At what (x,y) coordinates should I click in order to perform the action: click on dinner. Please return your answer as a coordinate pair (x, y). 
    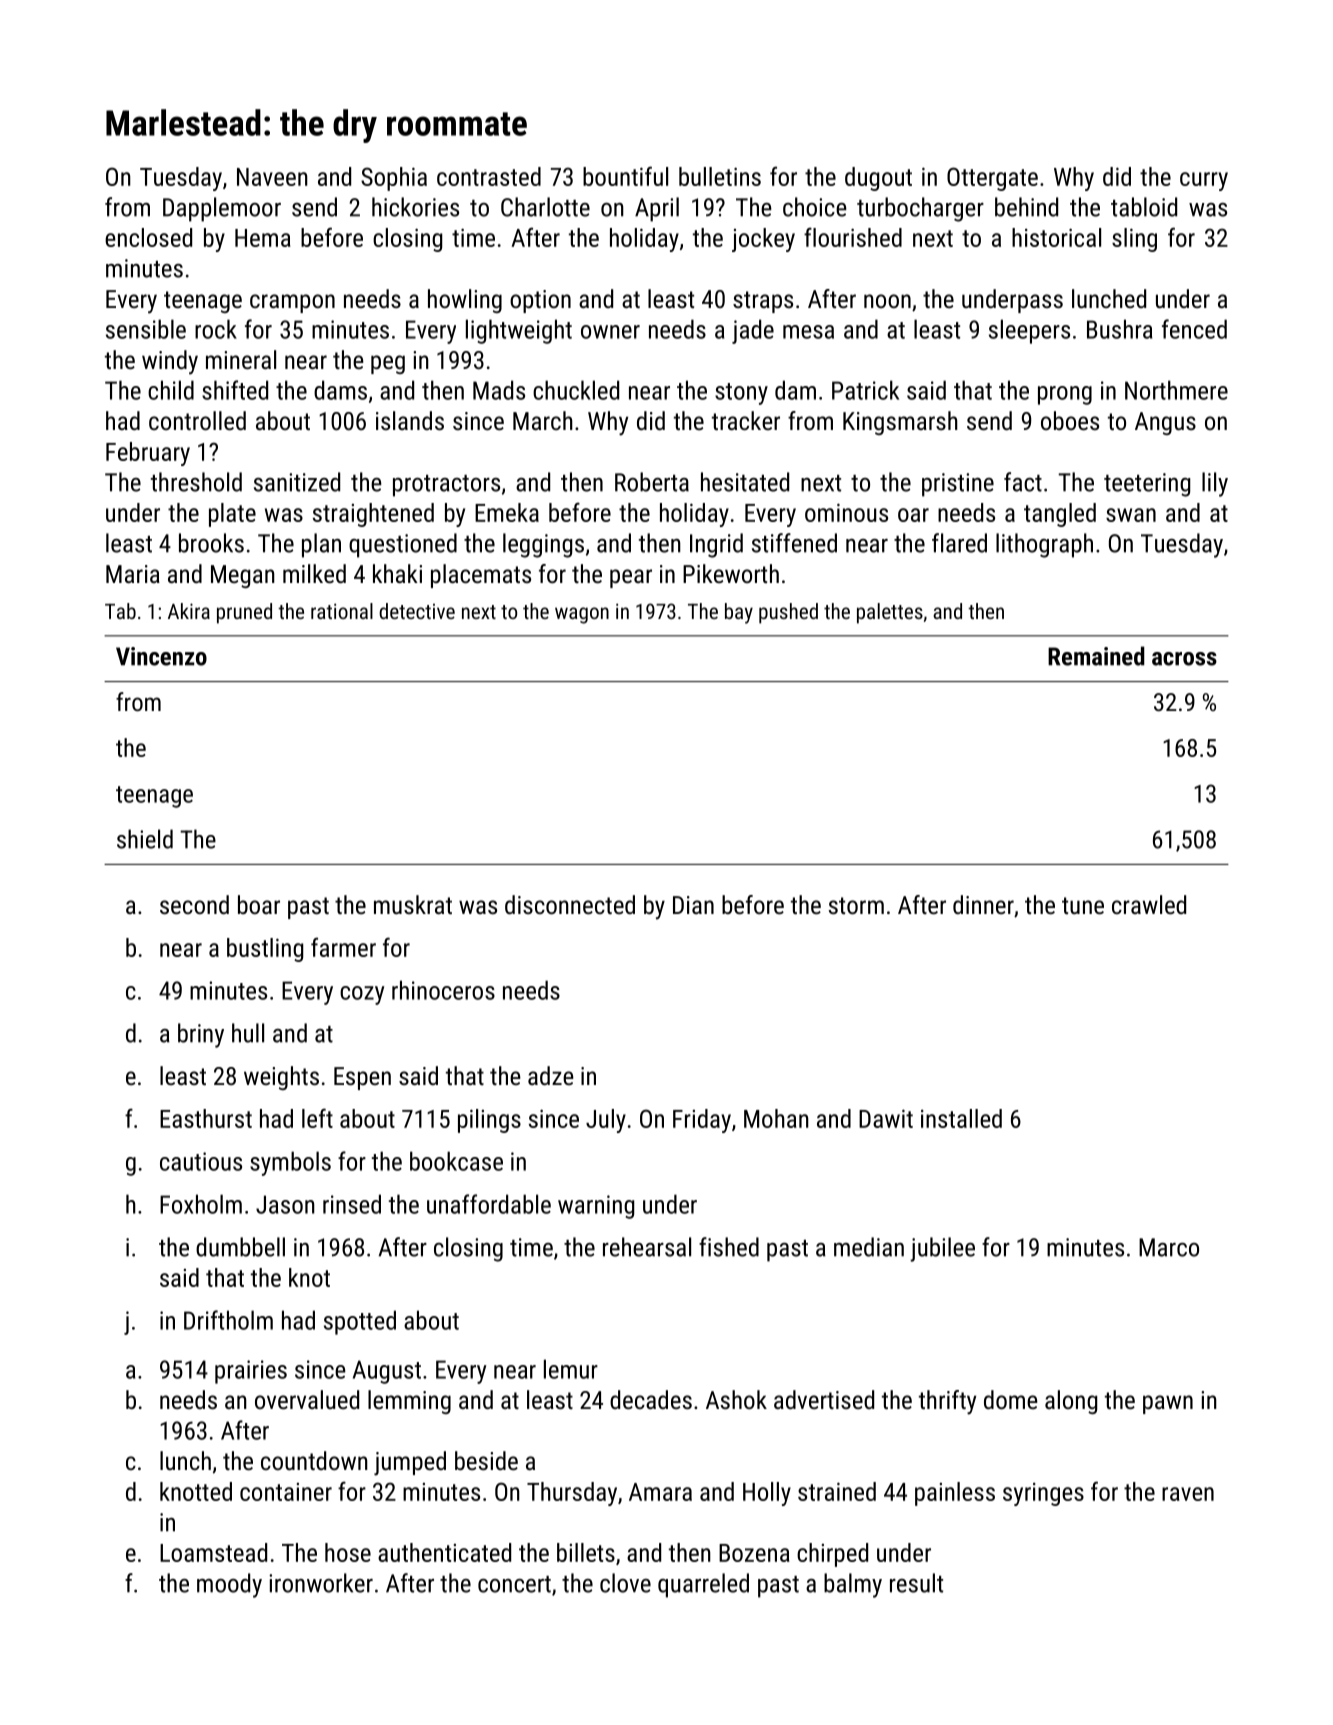
    Looking at the image, I should click on (983, 904).
